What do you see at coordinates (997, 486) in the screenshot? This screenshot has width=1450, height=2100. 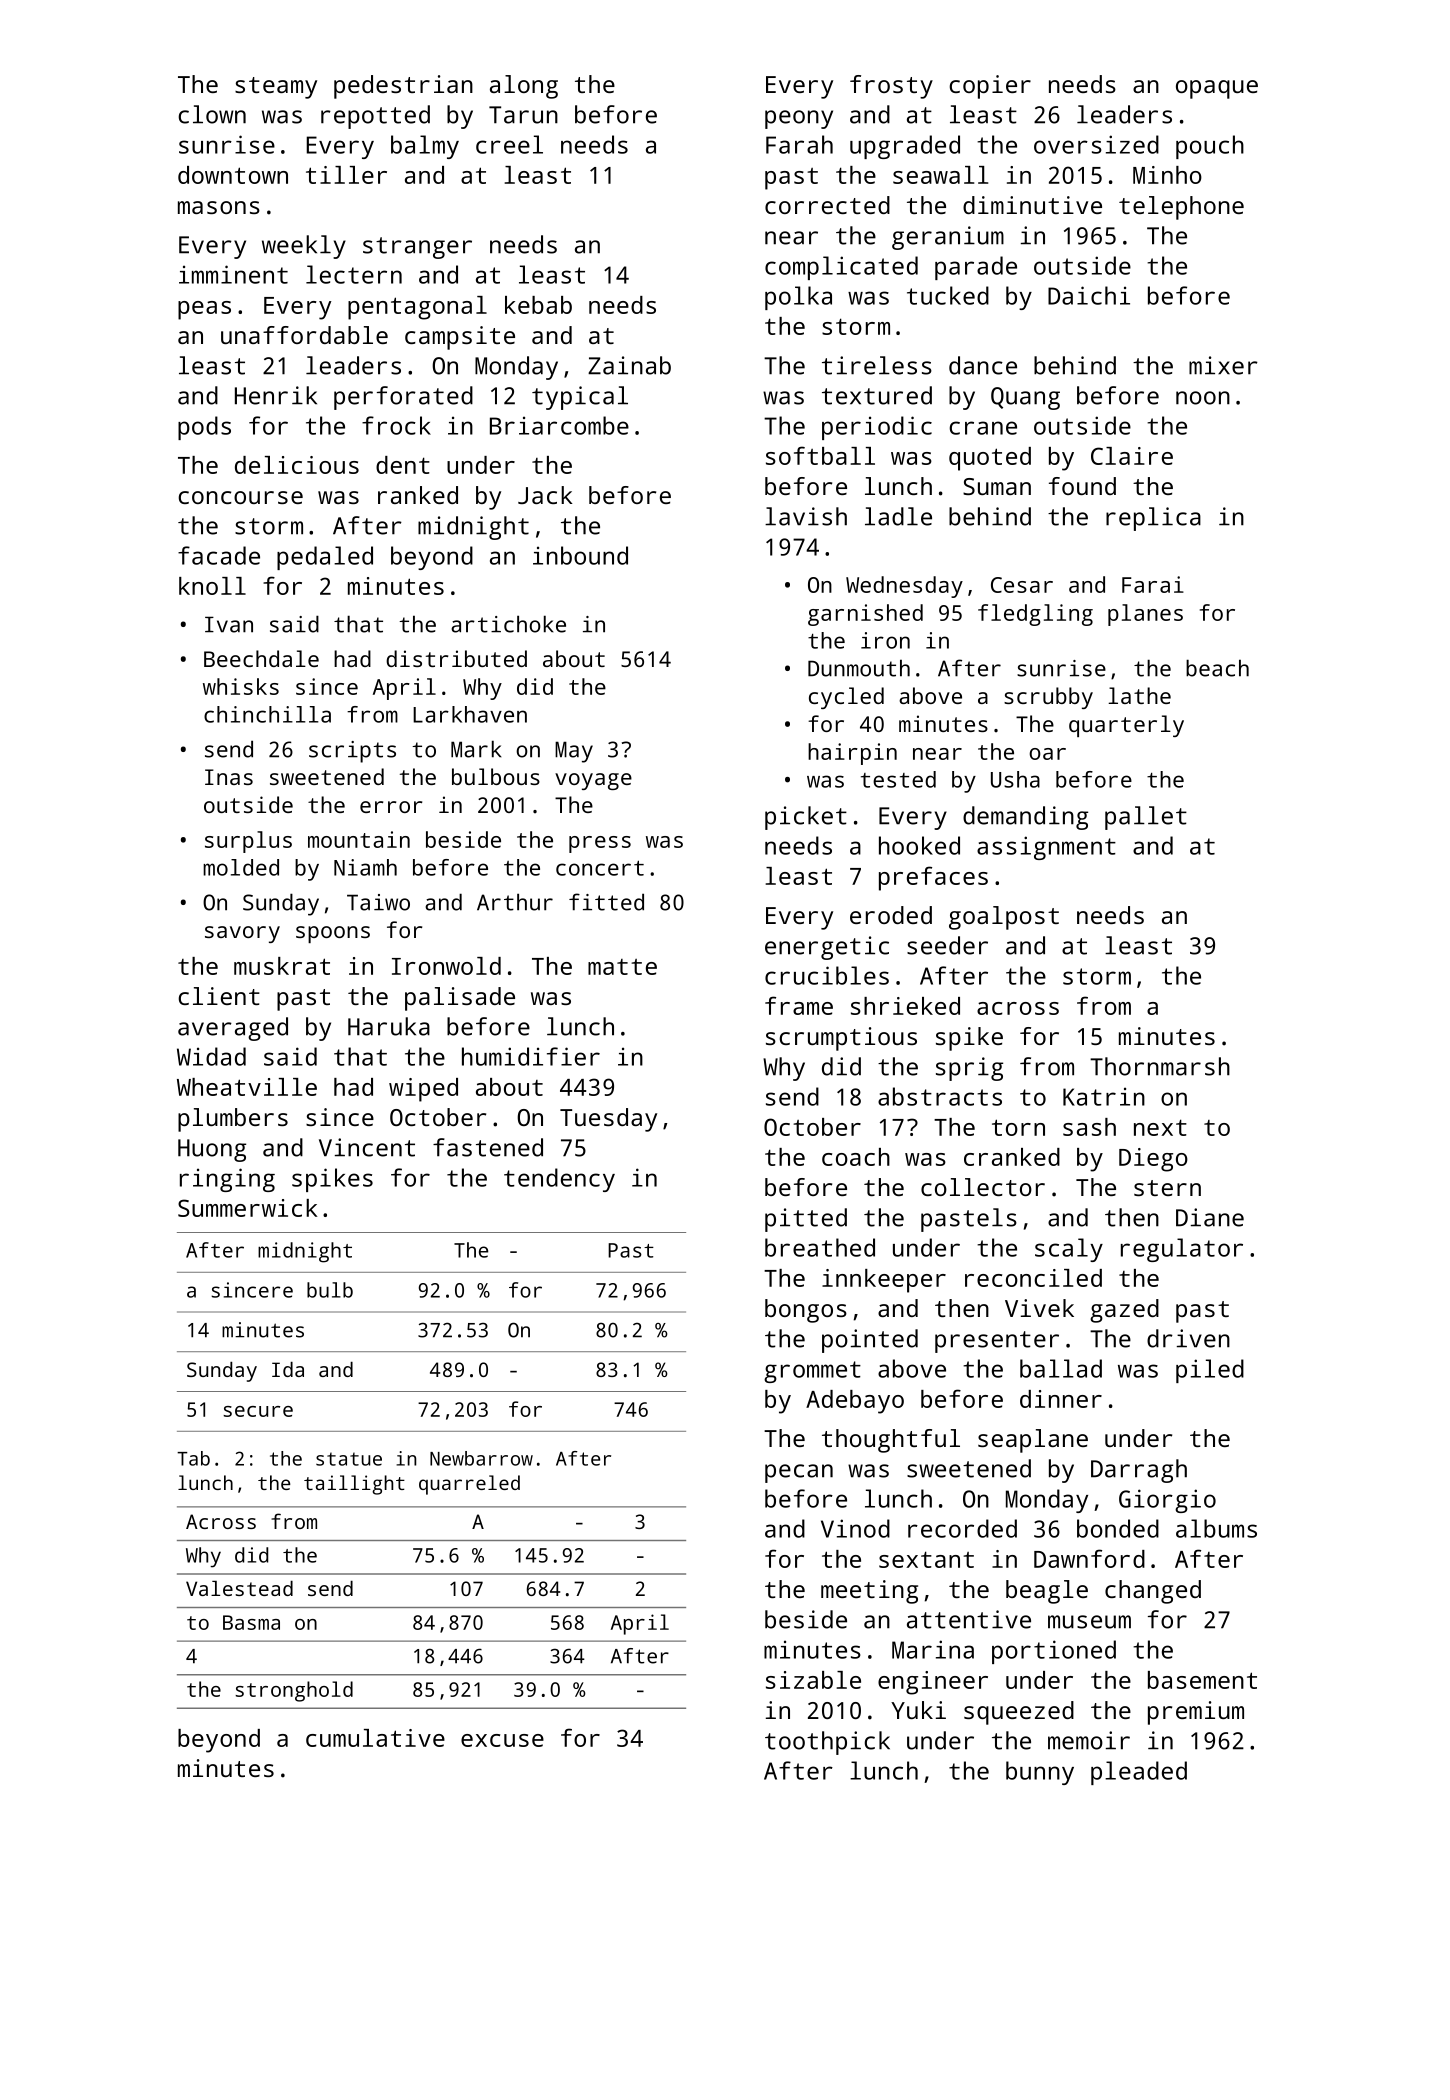 I see `Suman` at bounding box center [997, 486].
